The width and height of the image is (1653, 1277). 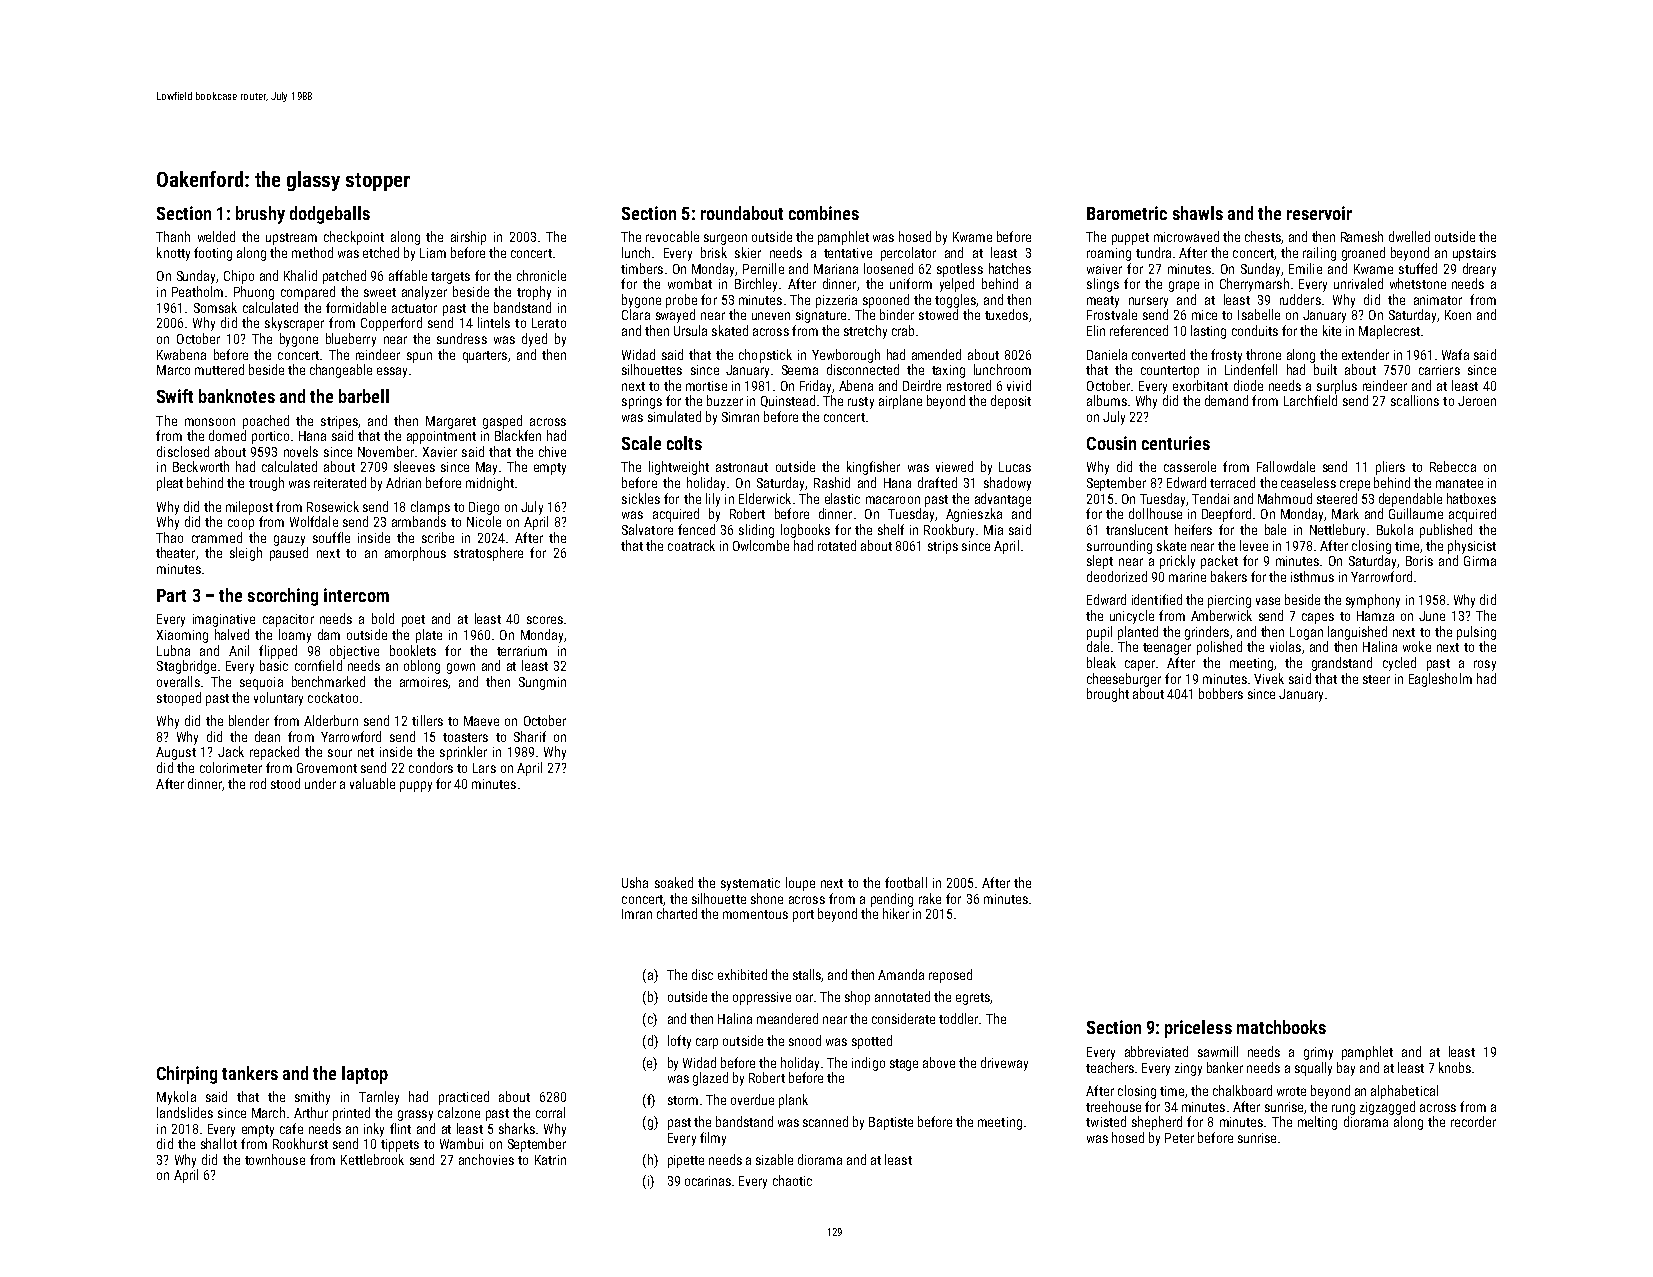 What do you see at coordinates (1319, 213) in the image?
I see `reservoir` at bounding box center [1319, 213].
